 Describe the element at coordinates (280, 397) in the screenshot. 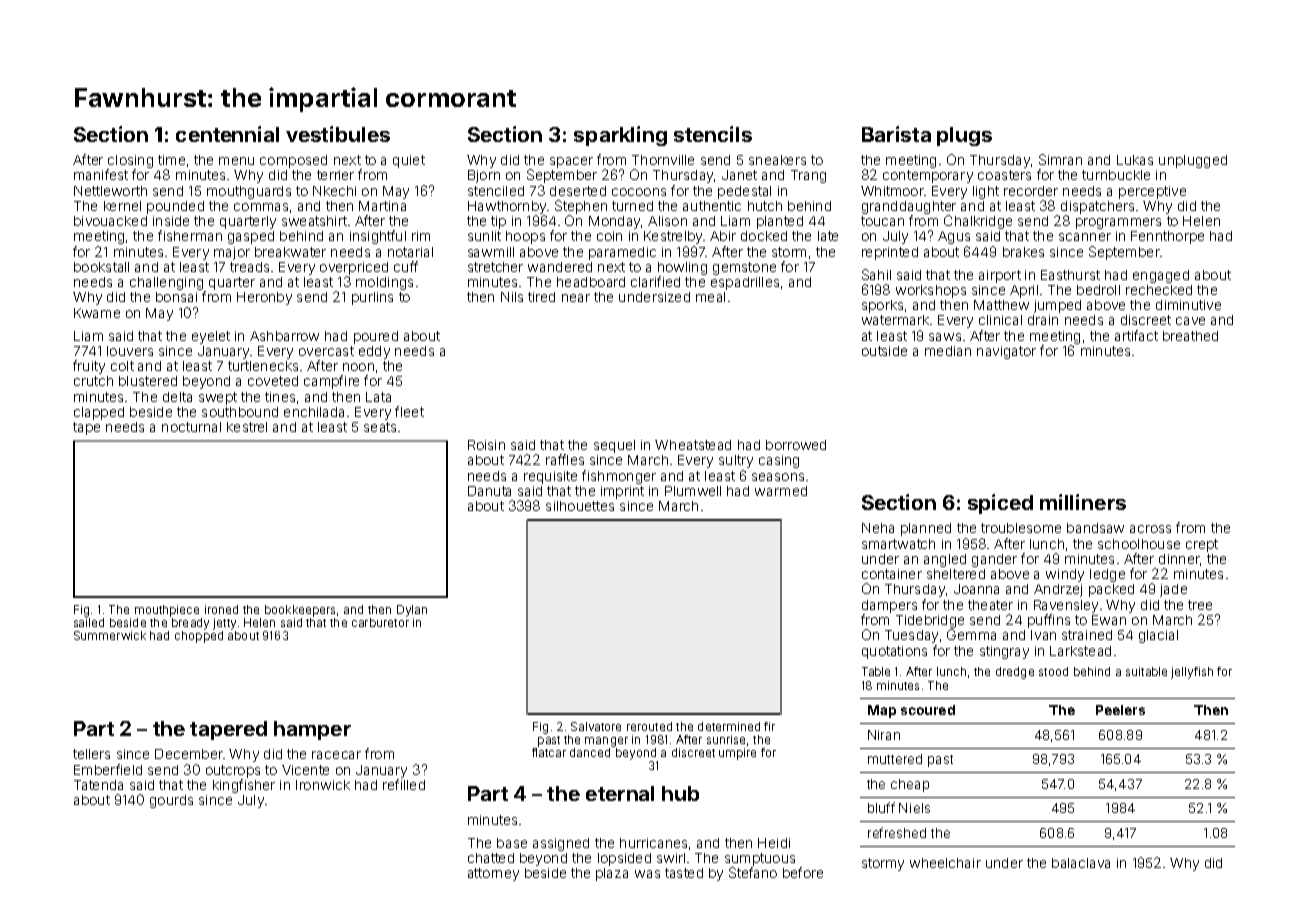

I see `tines` at that location.
